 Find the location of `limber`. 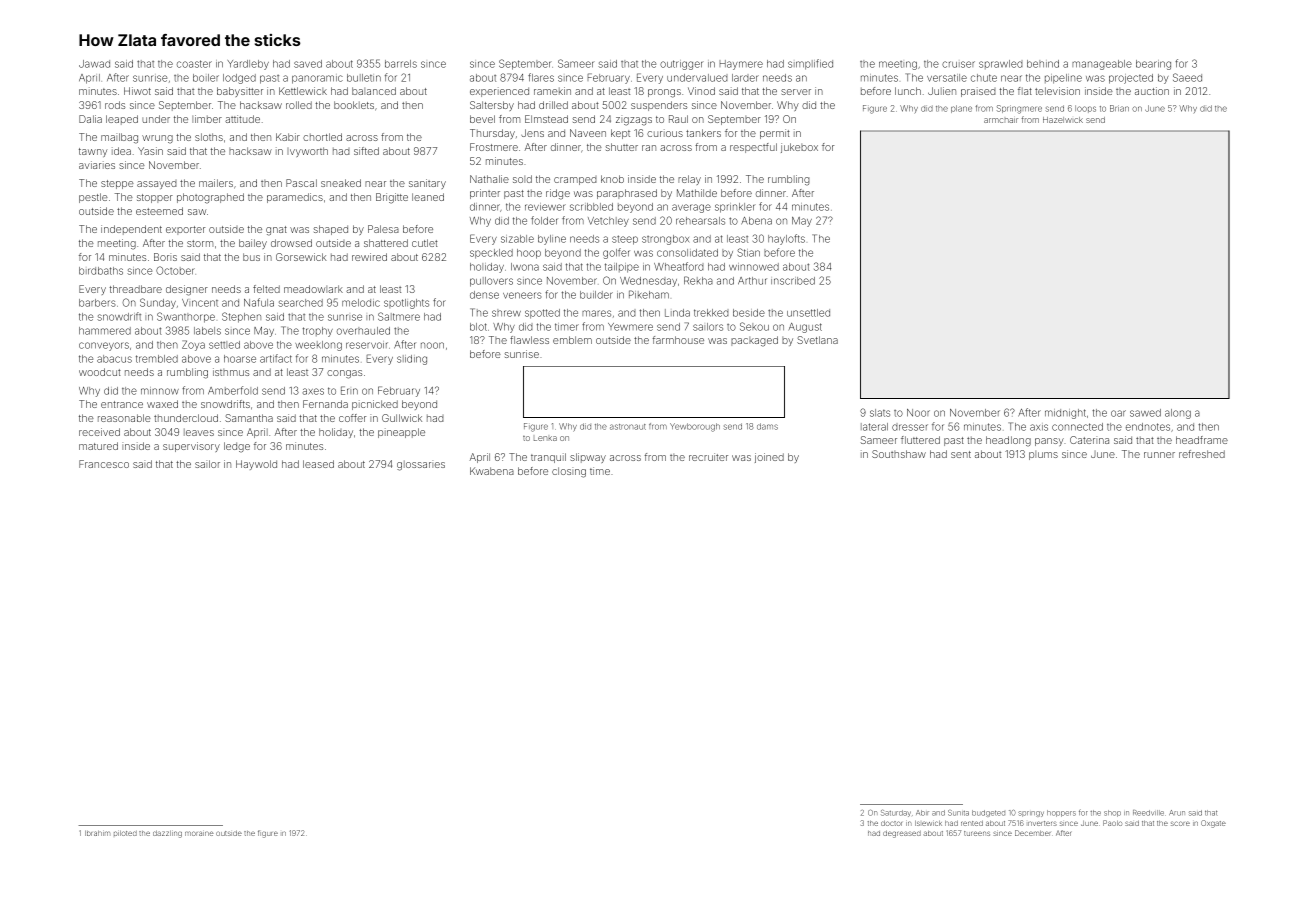

limber is located at coordinates (207, 119).
